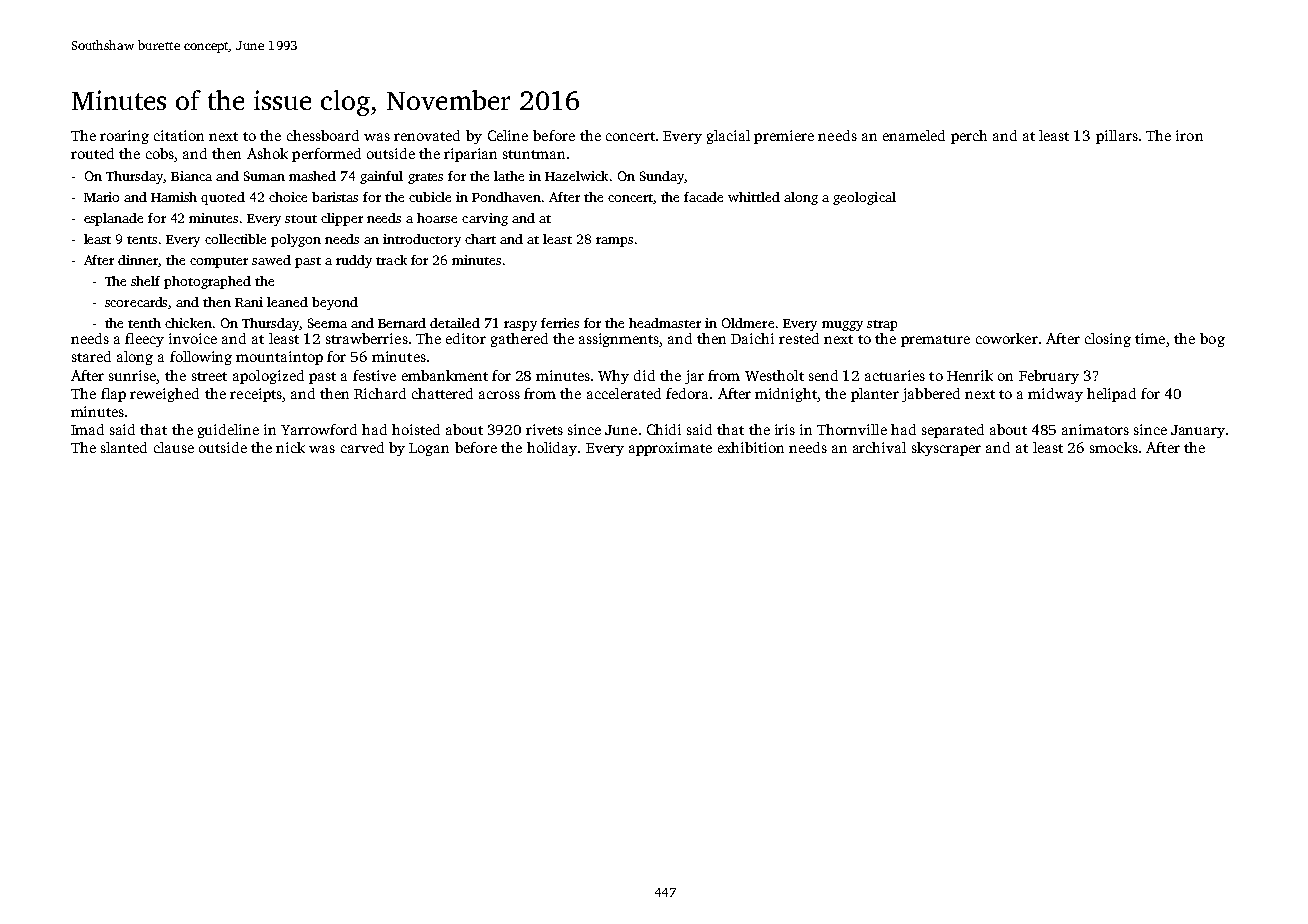 The image size is (1308, 924). What do you see at coordinates (101, 197) in the page?
I see `Mario` at bounding box center [101, 197].
